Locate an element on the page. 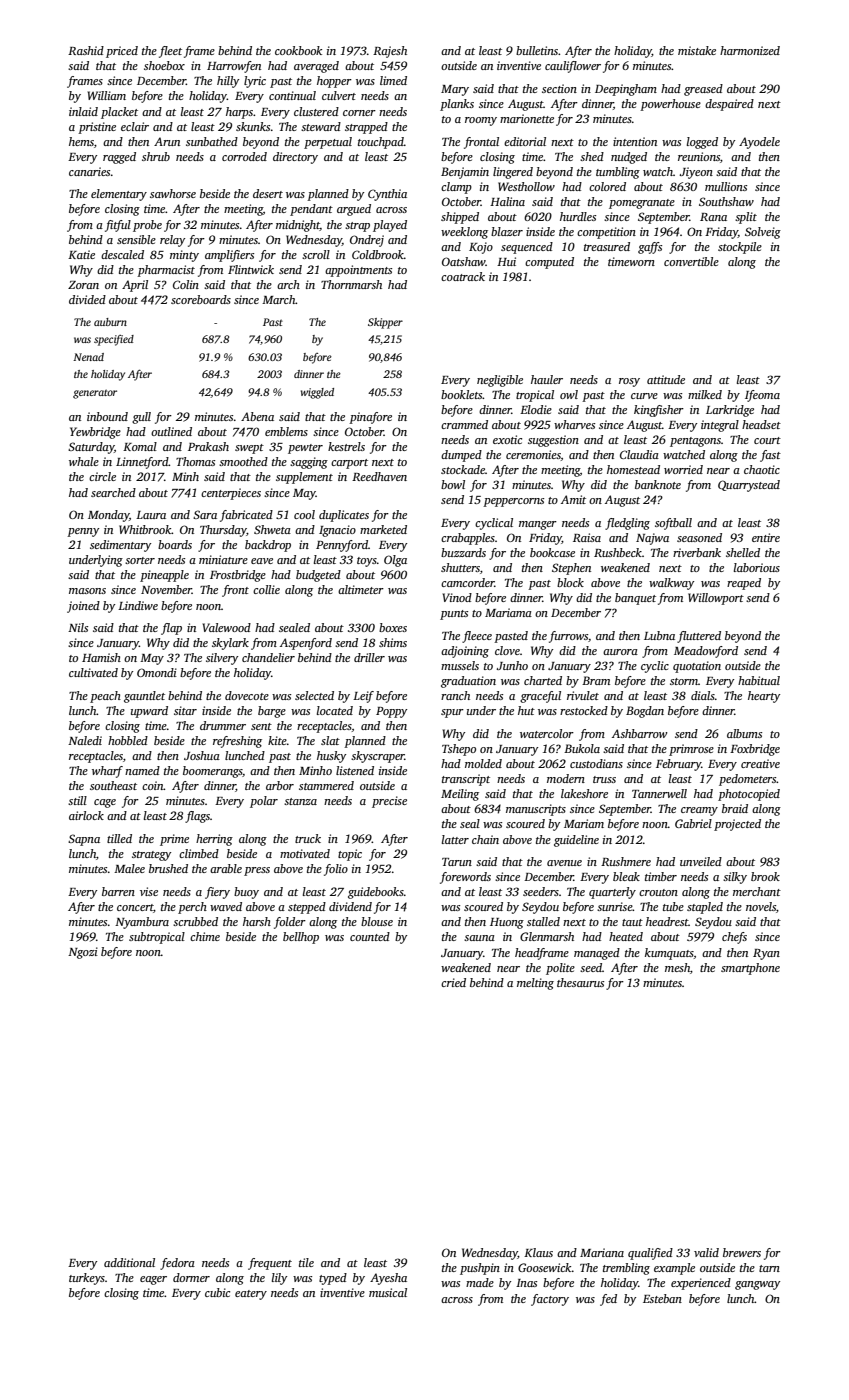 Image resolution: width=849 pixels, height=1400 pixels. bulletins is located at coordinates (537, 50).
